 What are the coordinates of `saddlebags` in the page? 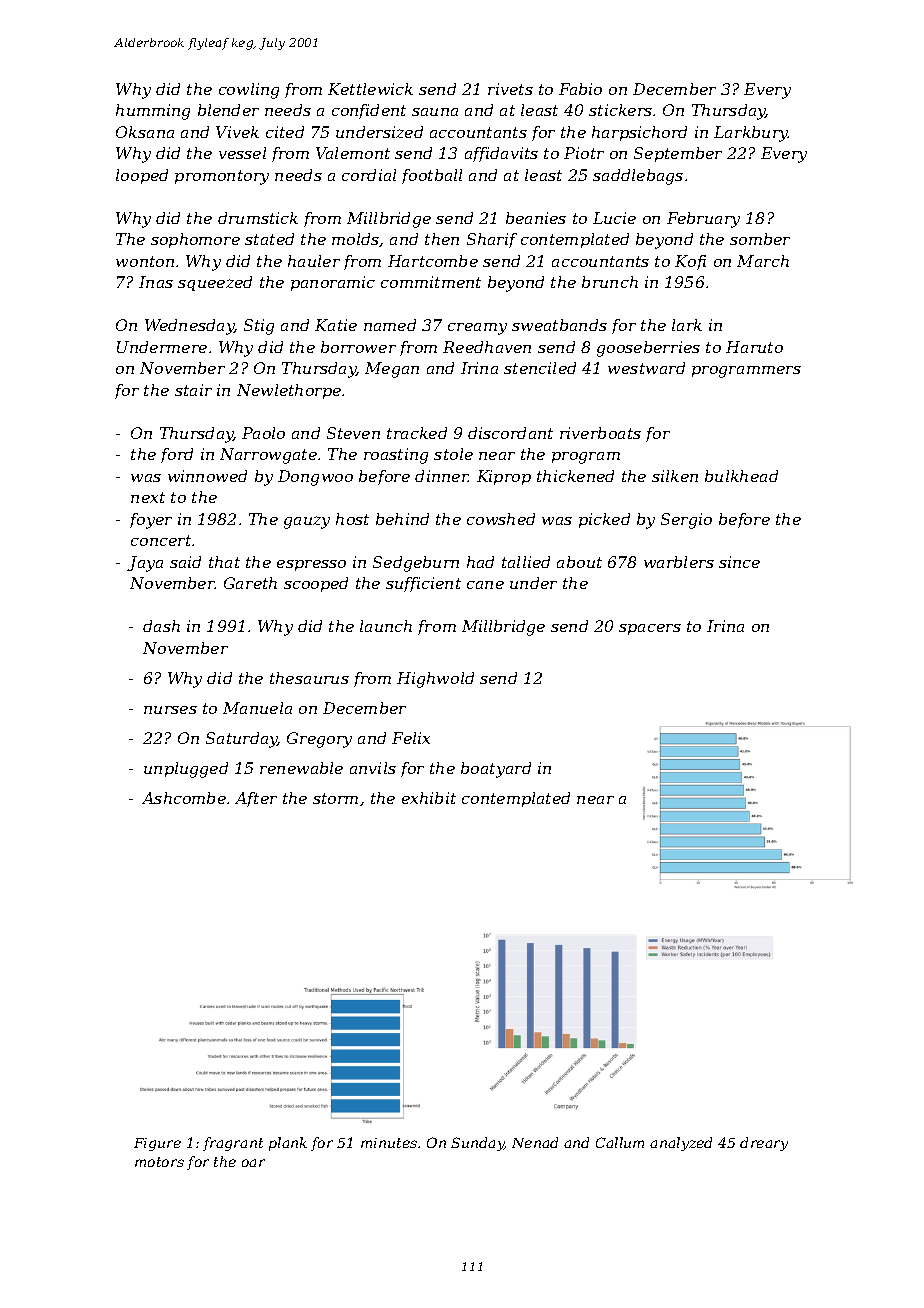 It's located at (638, 177).
